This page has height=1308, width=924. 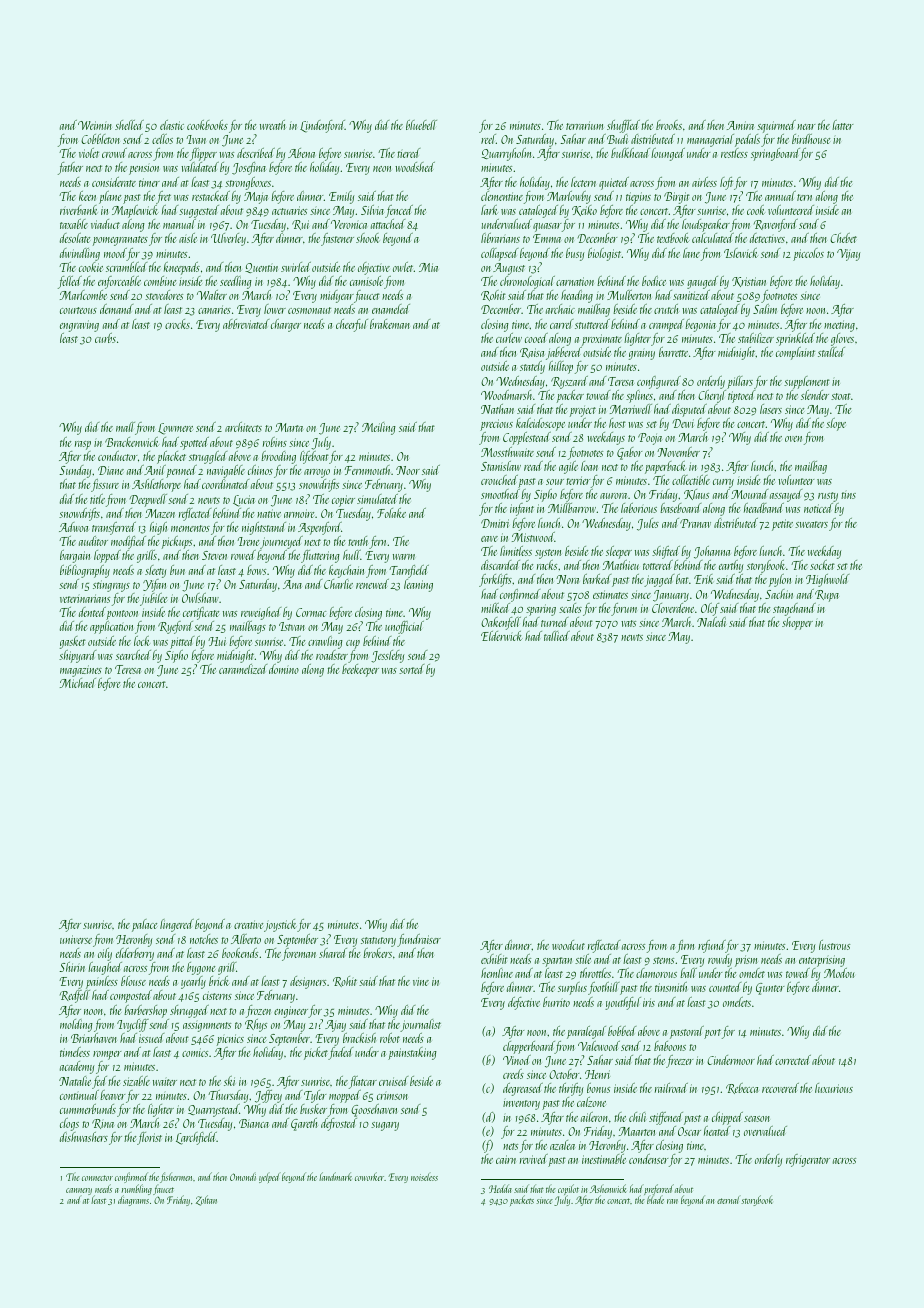 I want to click on fundraiser, so click(x=419, y=940).
